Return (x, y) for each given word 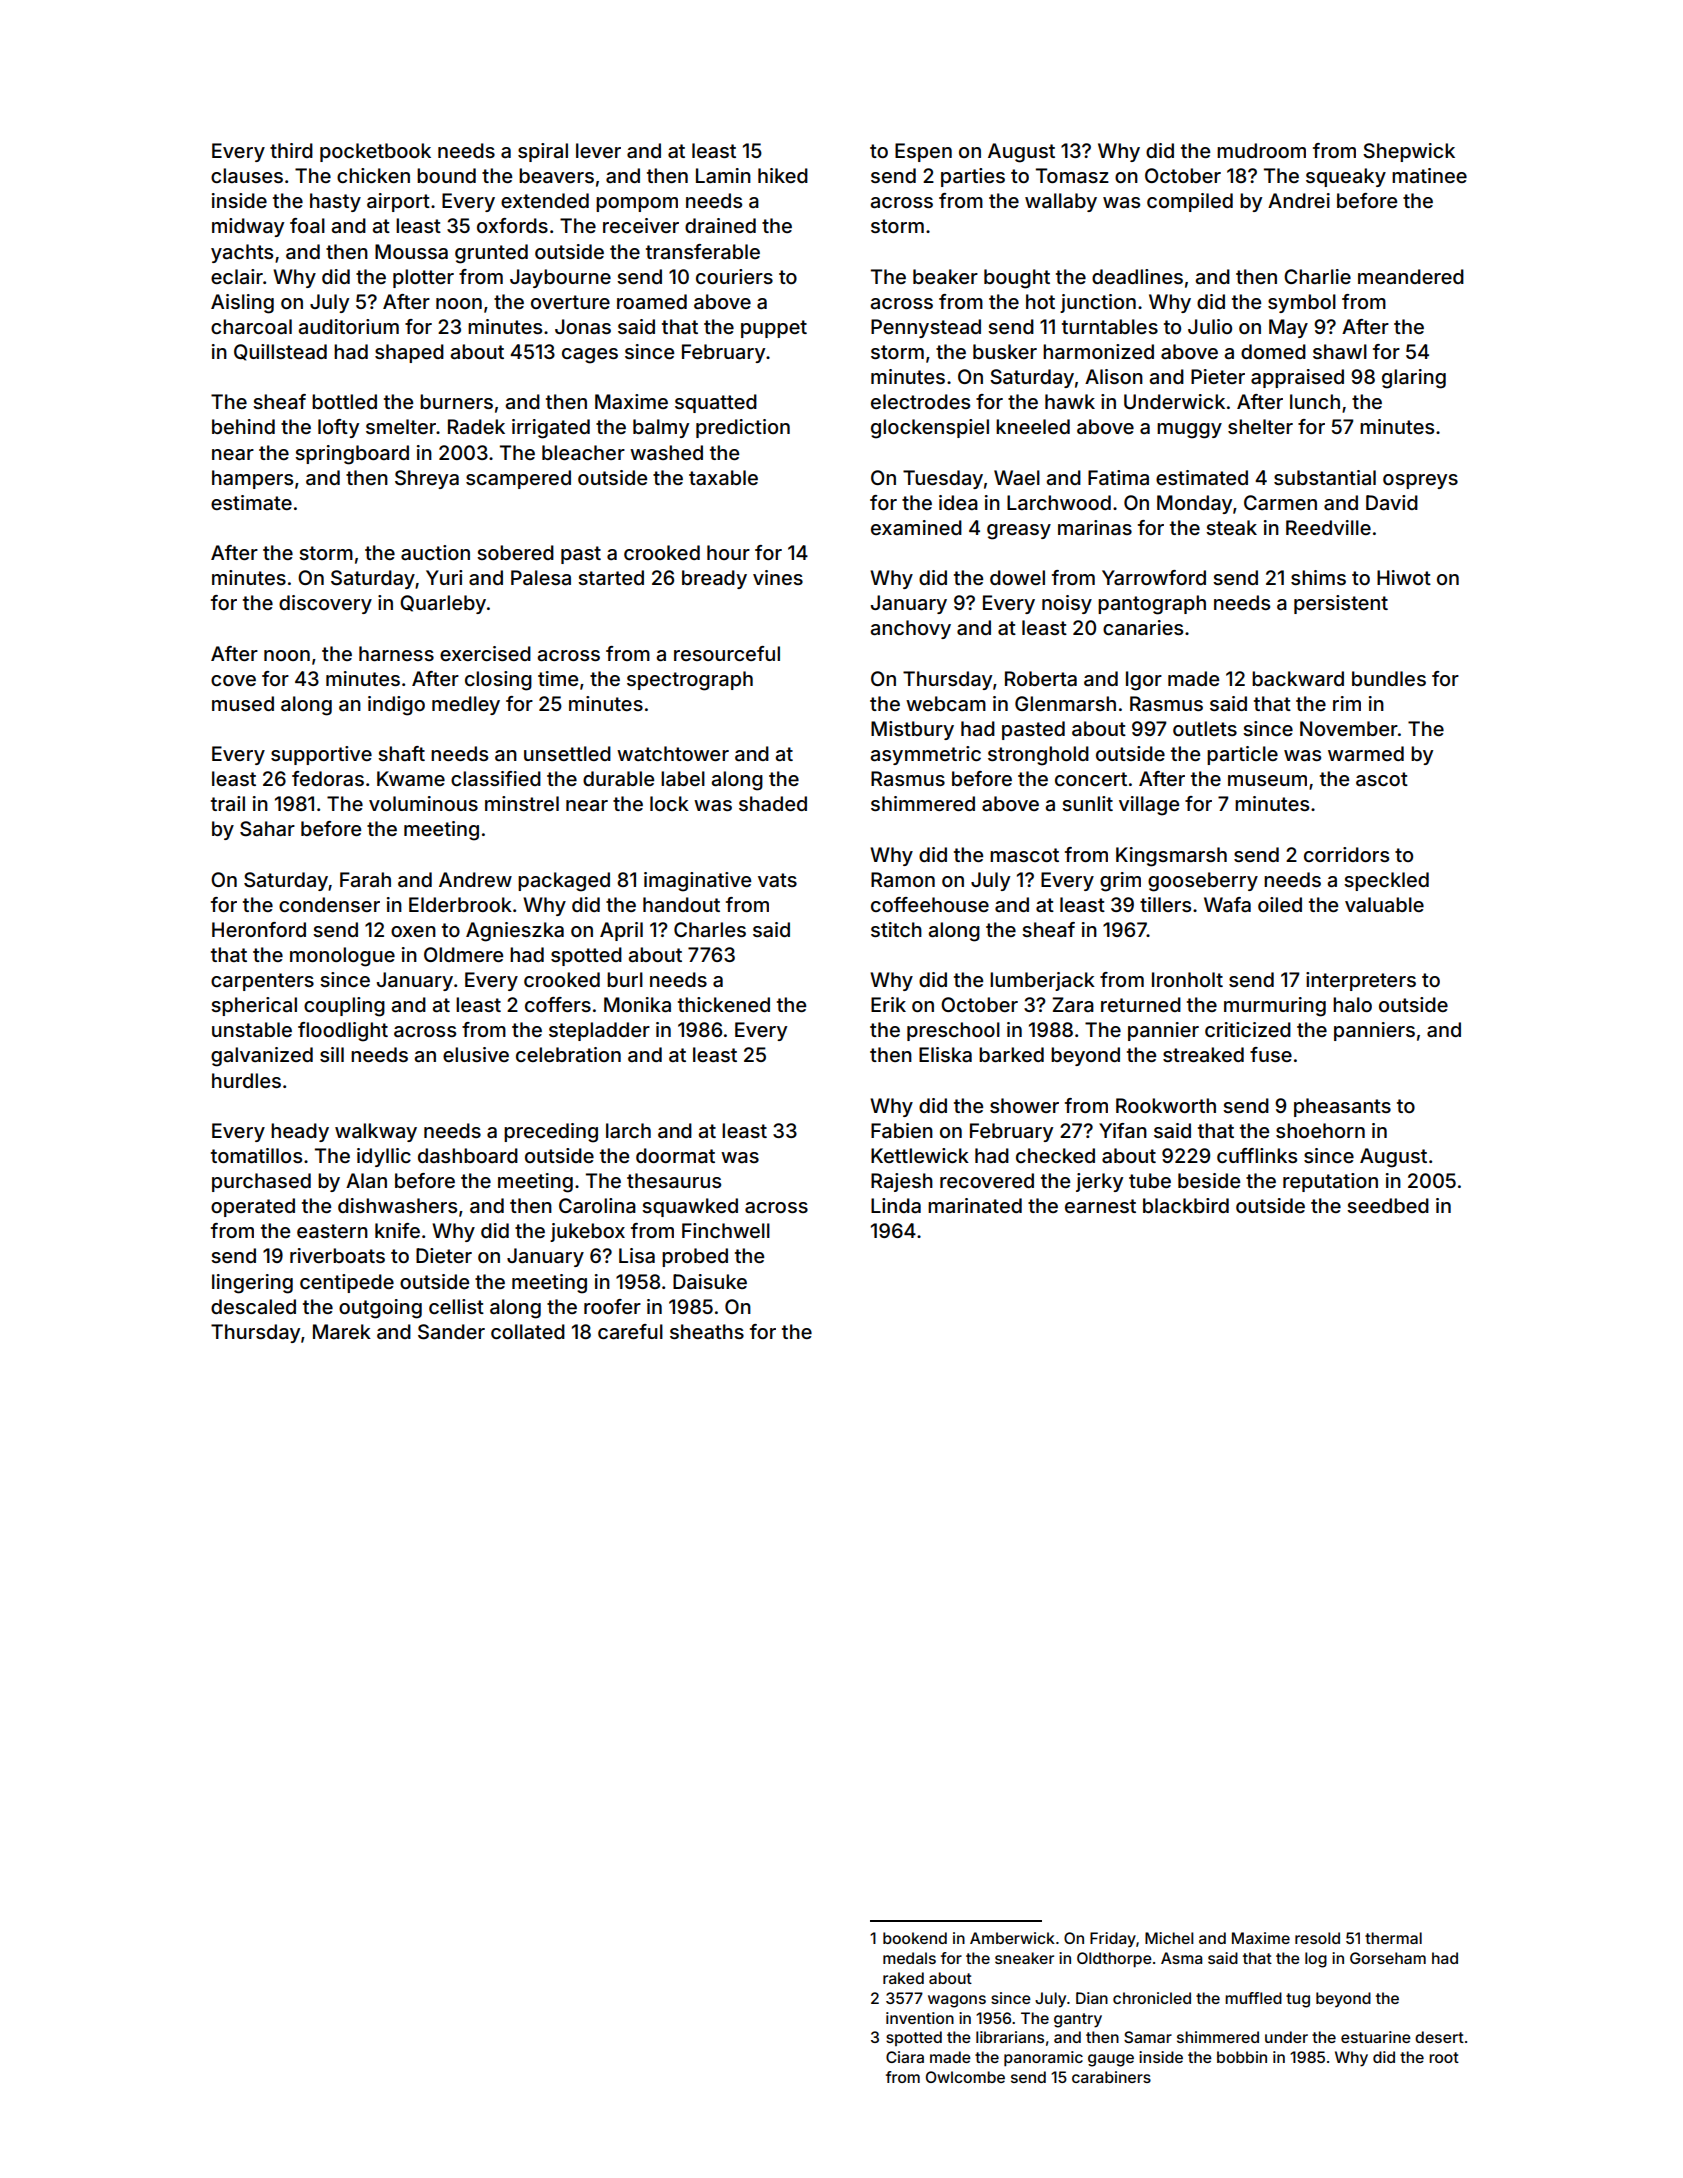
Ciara (905, 2057)
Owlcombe (965, 2077)
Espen (923, 152)
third (291, 150)
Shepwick (1409, 152)
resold (1317, 1938)
